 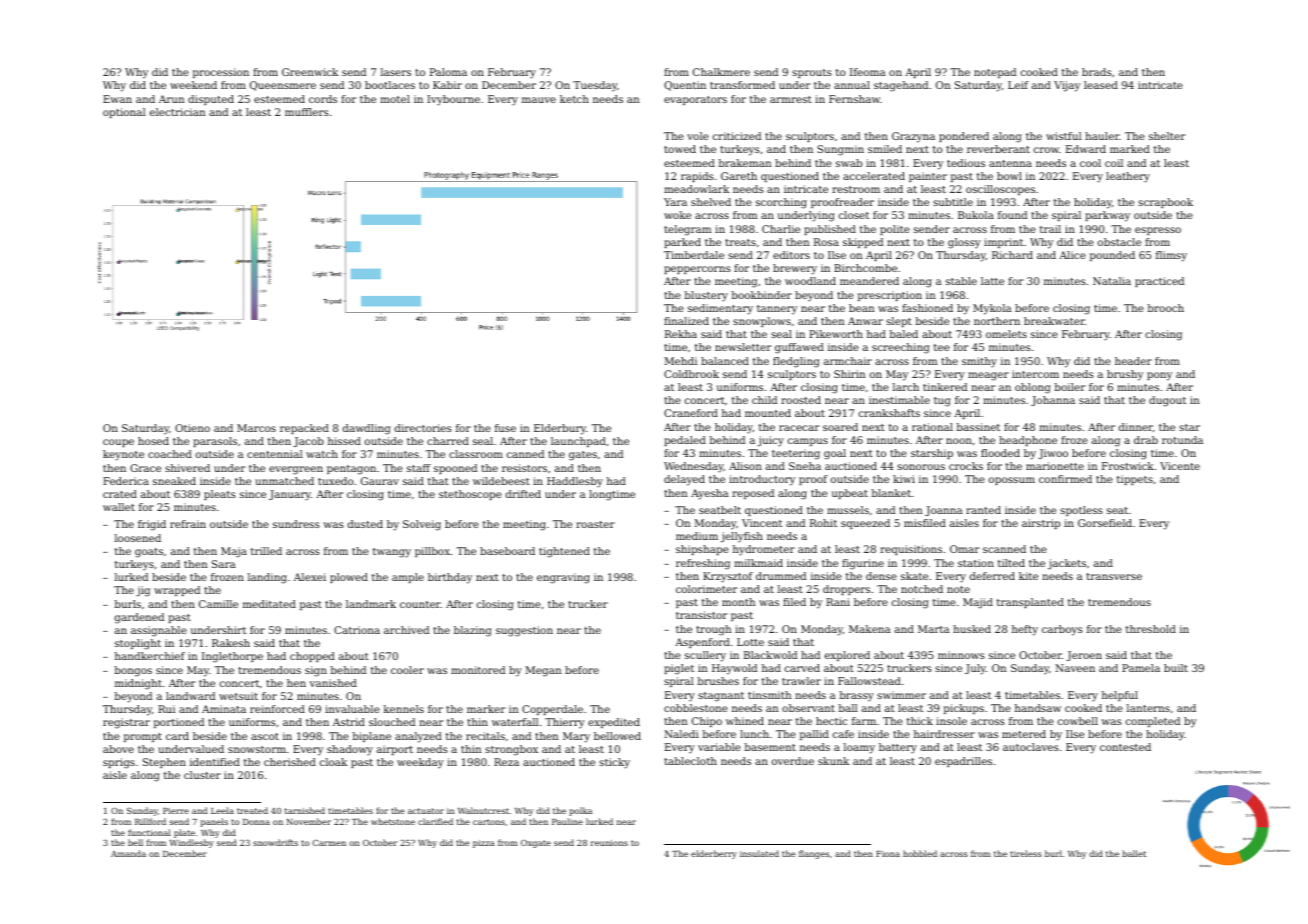 What do you see at coordinates (904, 334) in the screenshot?
I see `baled` at bounding box center [904, 334].
